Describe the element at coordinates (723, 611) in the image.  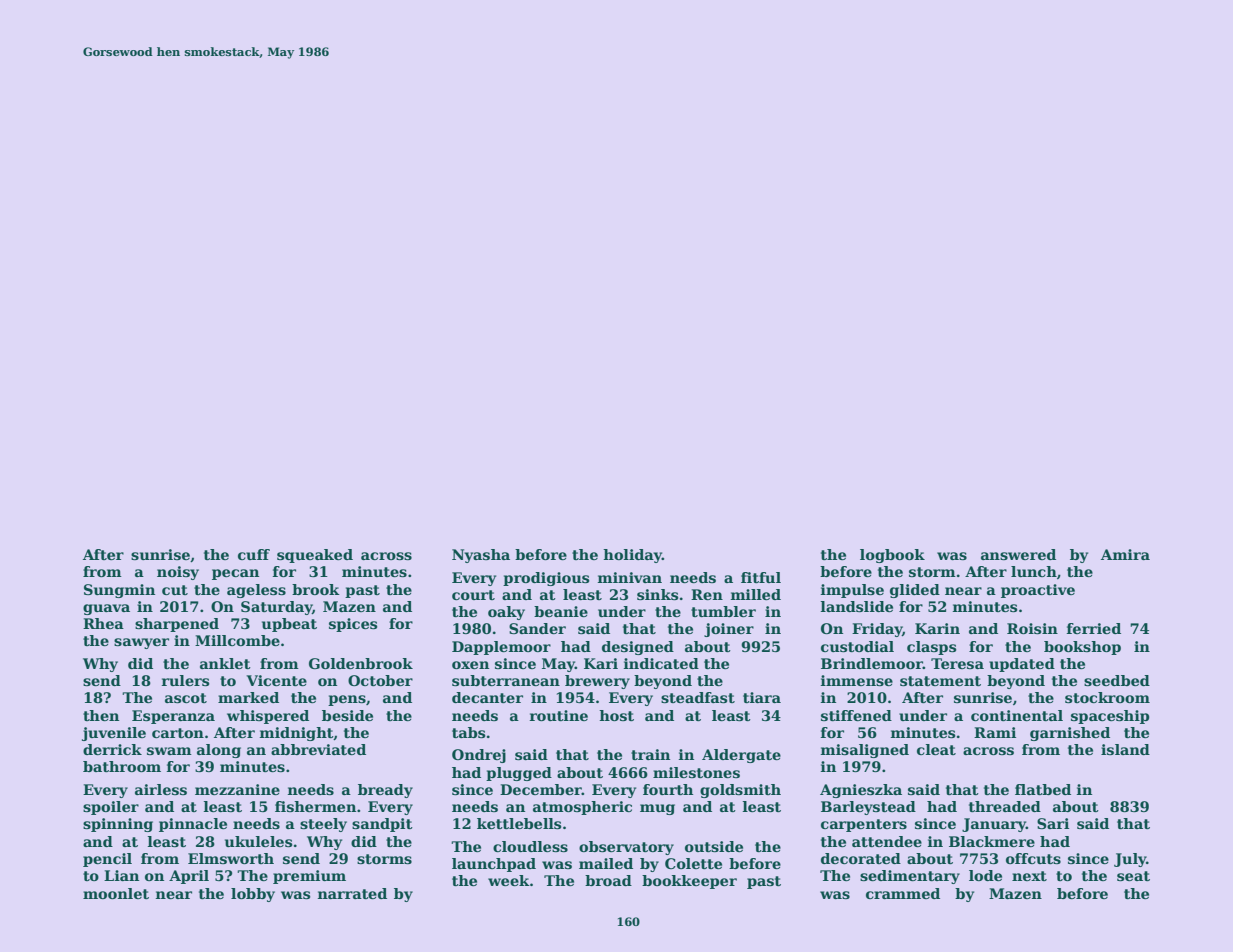
I see `tumbler` at that location.
